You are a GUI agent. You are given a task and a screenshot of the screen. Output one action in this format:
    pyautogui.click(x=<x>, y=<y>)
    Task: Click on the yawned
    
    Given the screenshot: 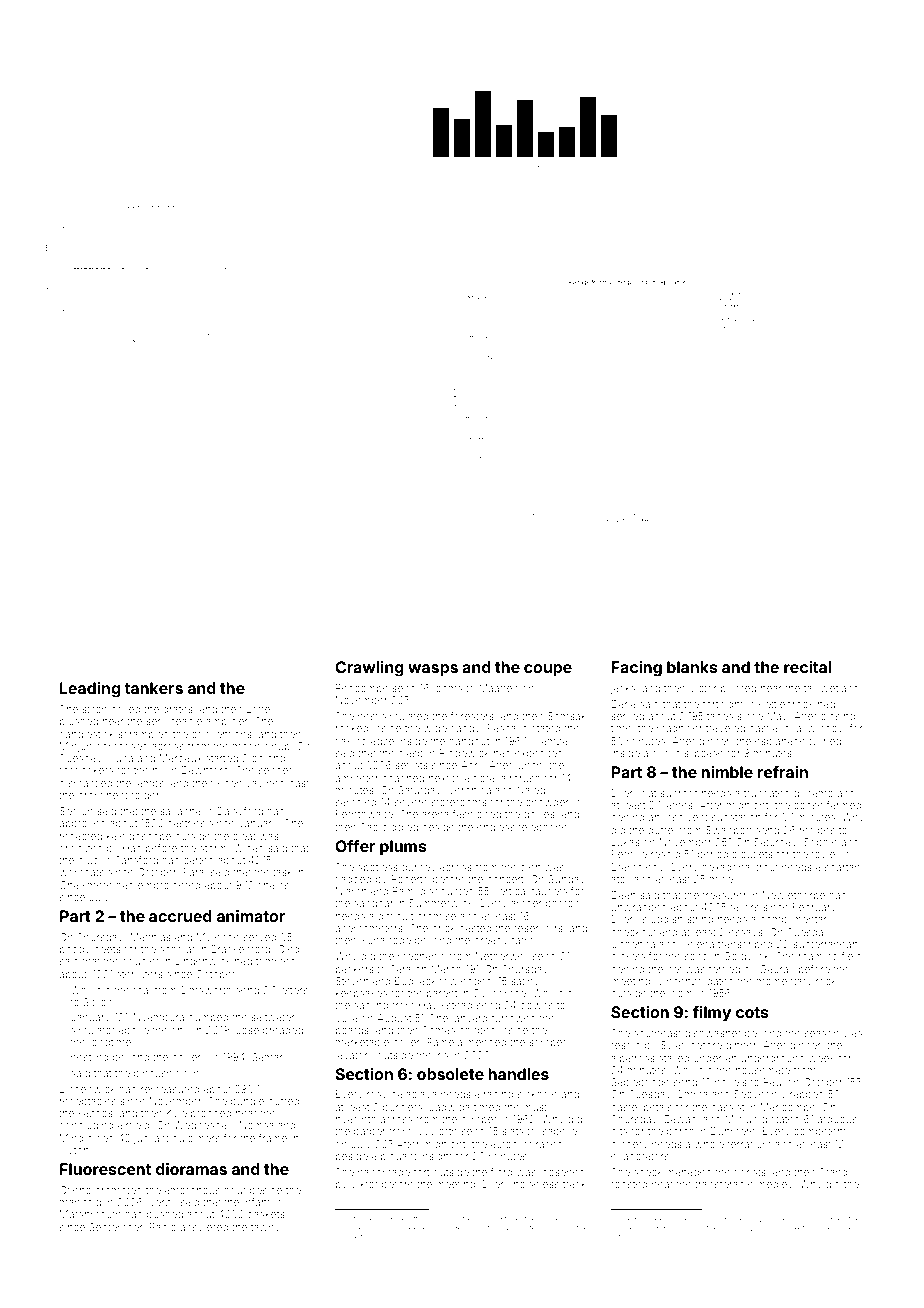 What is the action you would take?
    pyautogui.click(x=265, y=784)
